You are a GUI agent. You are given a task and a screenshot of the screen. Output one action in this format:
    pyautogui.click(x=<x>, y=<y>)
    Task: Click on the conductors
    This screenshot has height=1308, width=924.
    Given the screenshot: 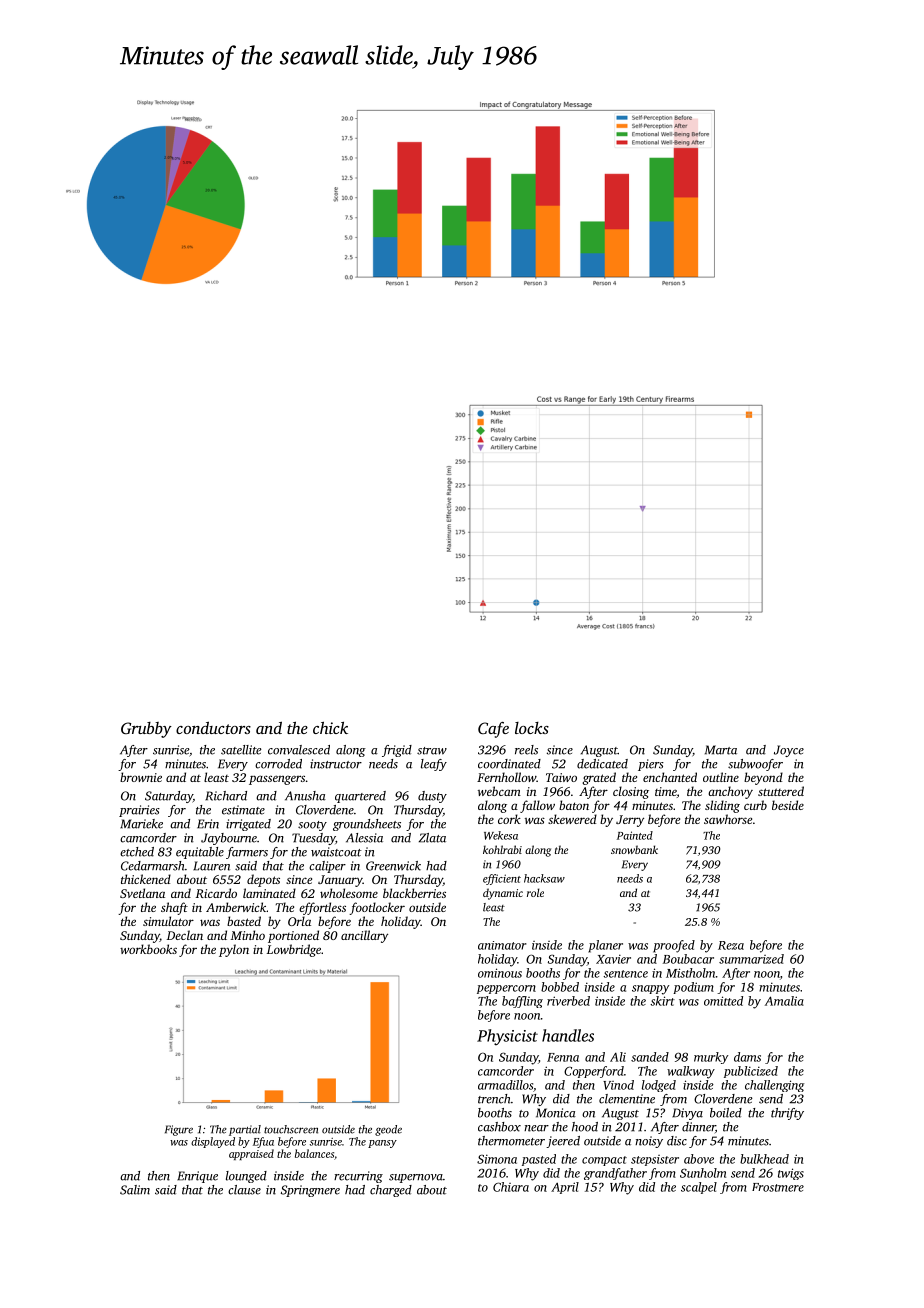 What is the action you would take?
    pyautogui.click(x=213, y=727)
